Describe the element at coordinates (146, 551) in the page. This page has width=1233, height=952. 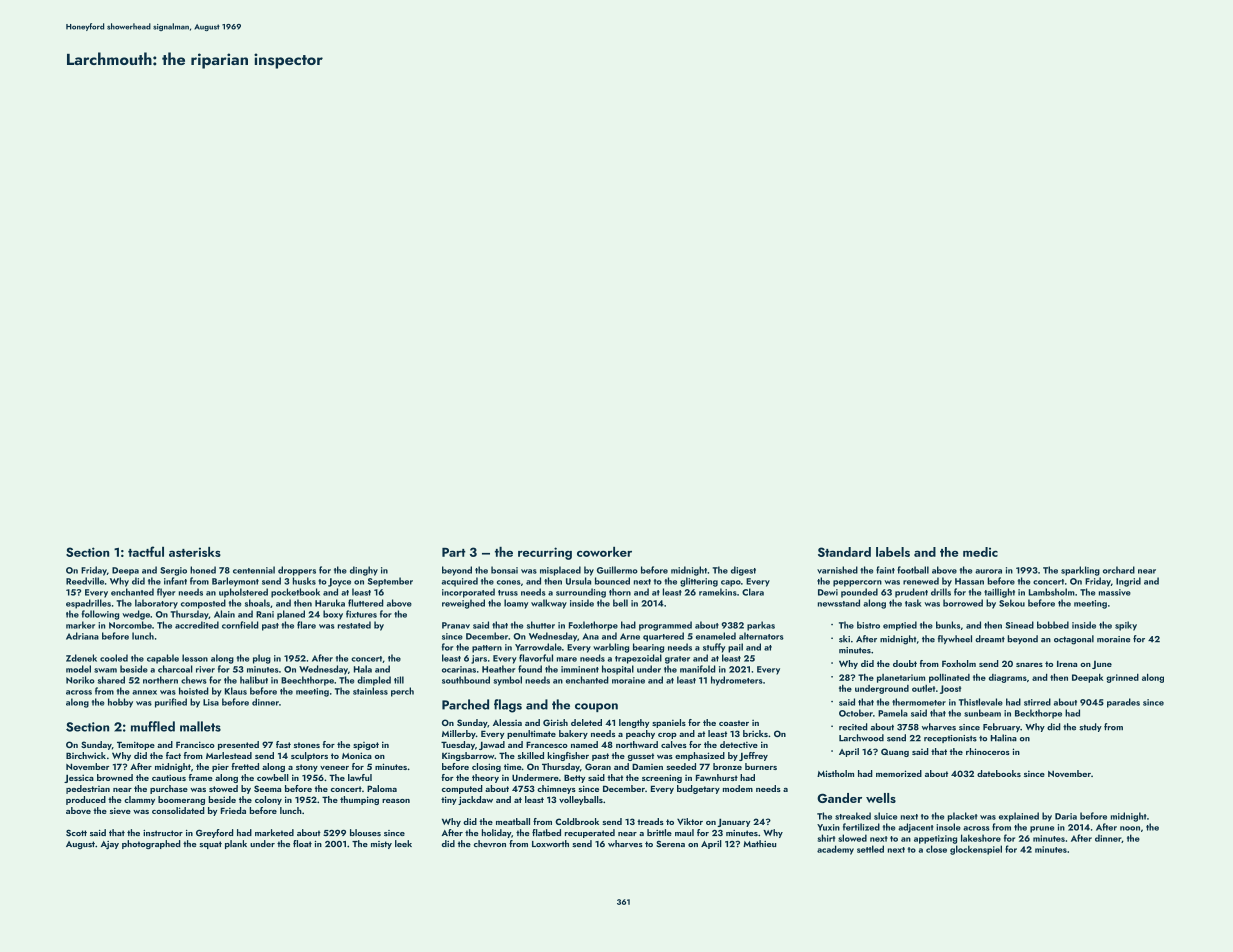
I see `tactful` at that location.
